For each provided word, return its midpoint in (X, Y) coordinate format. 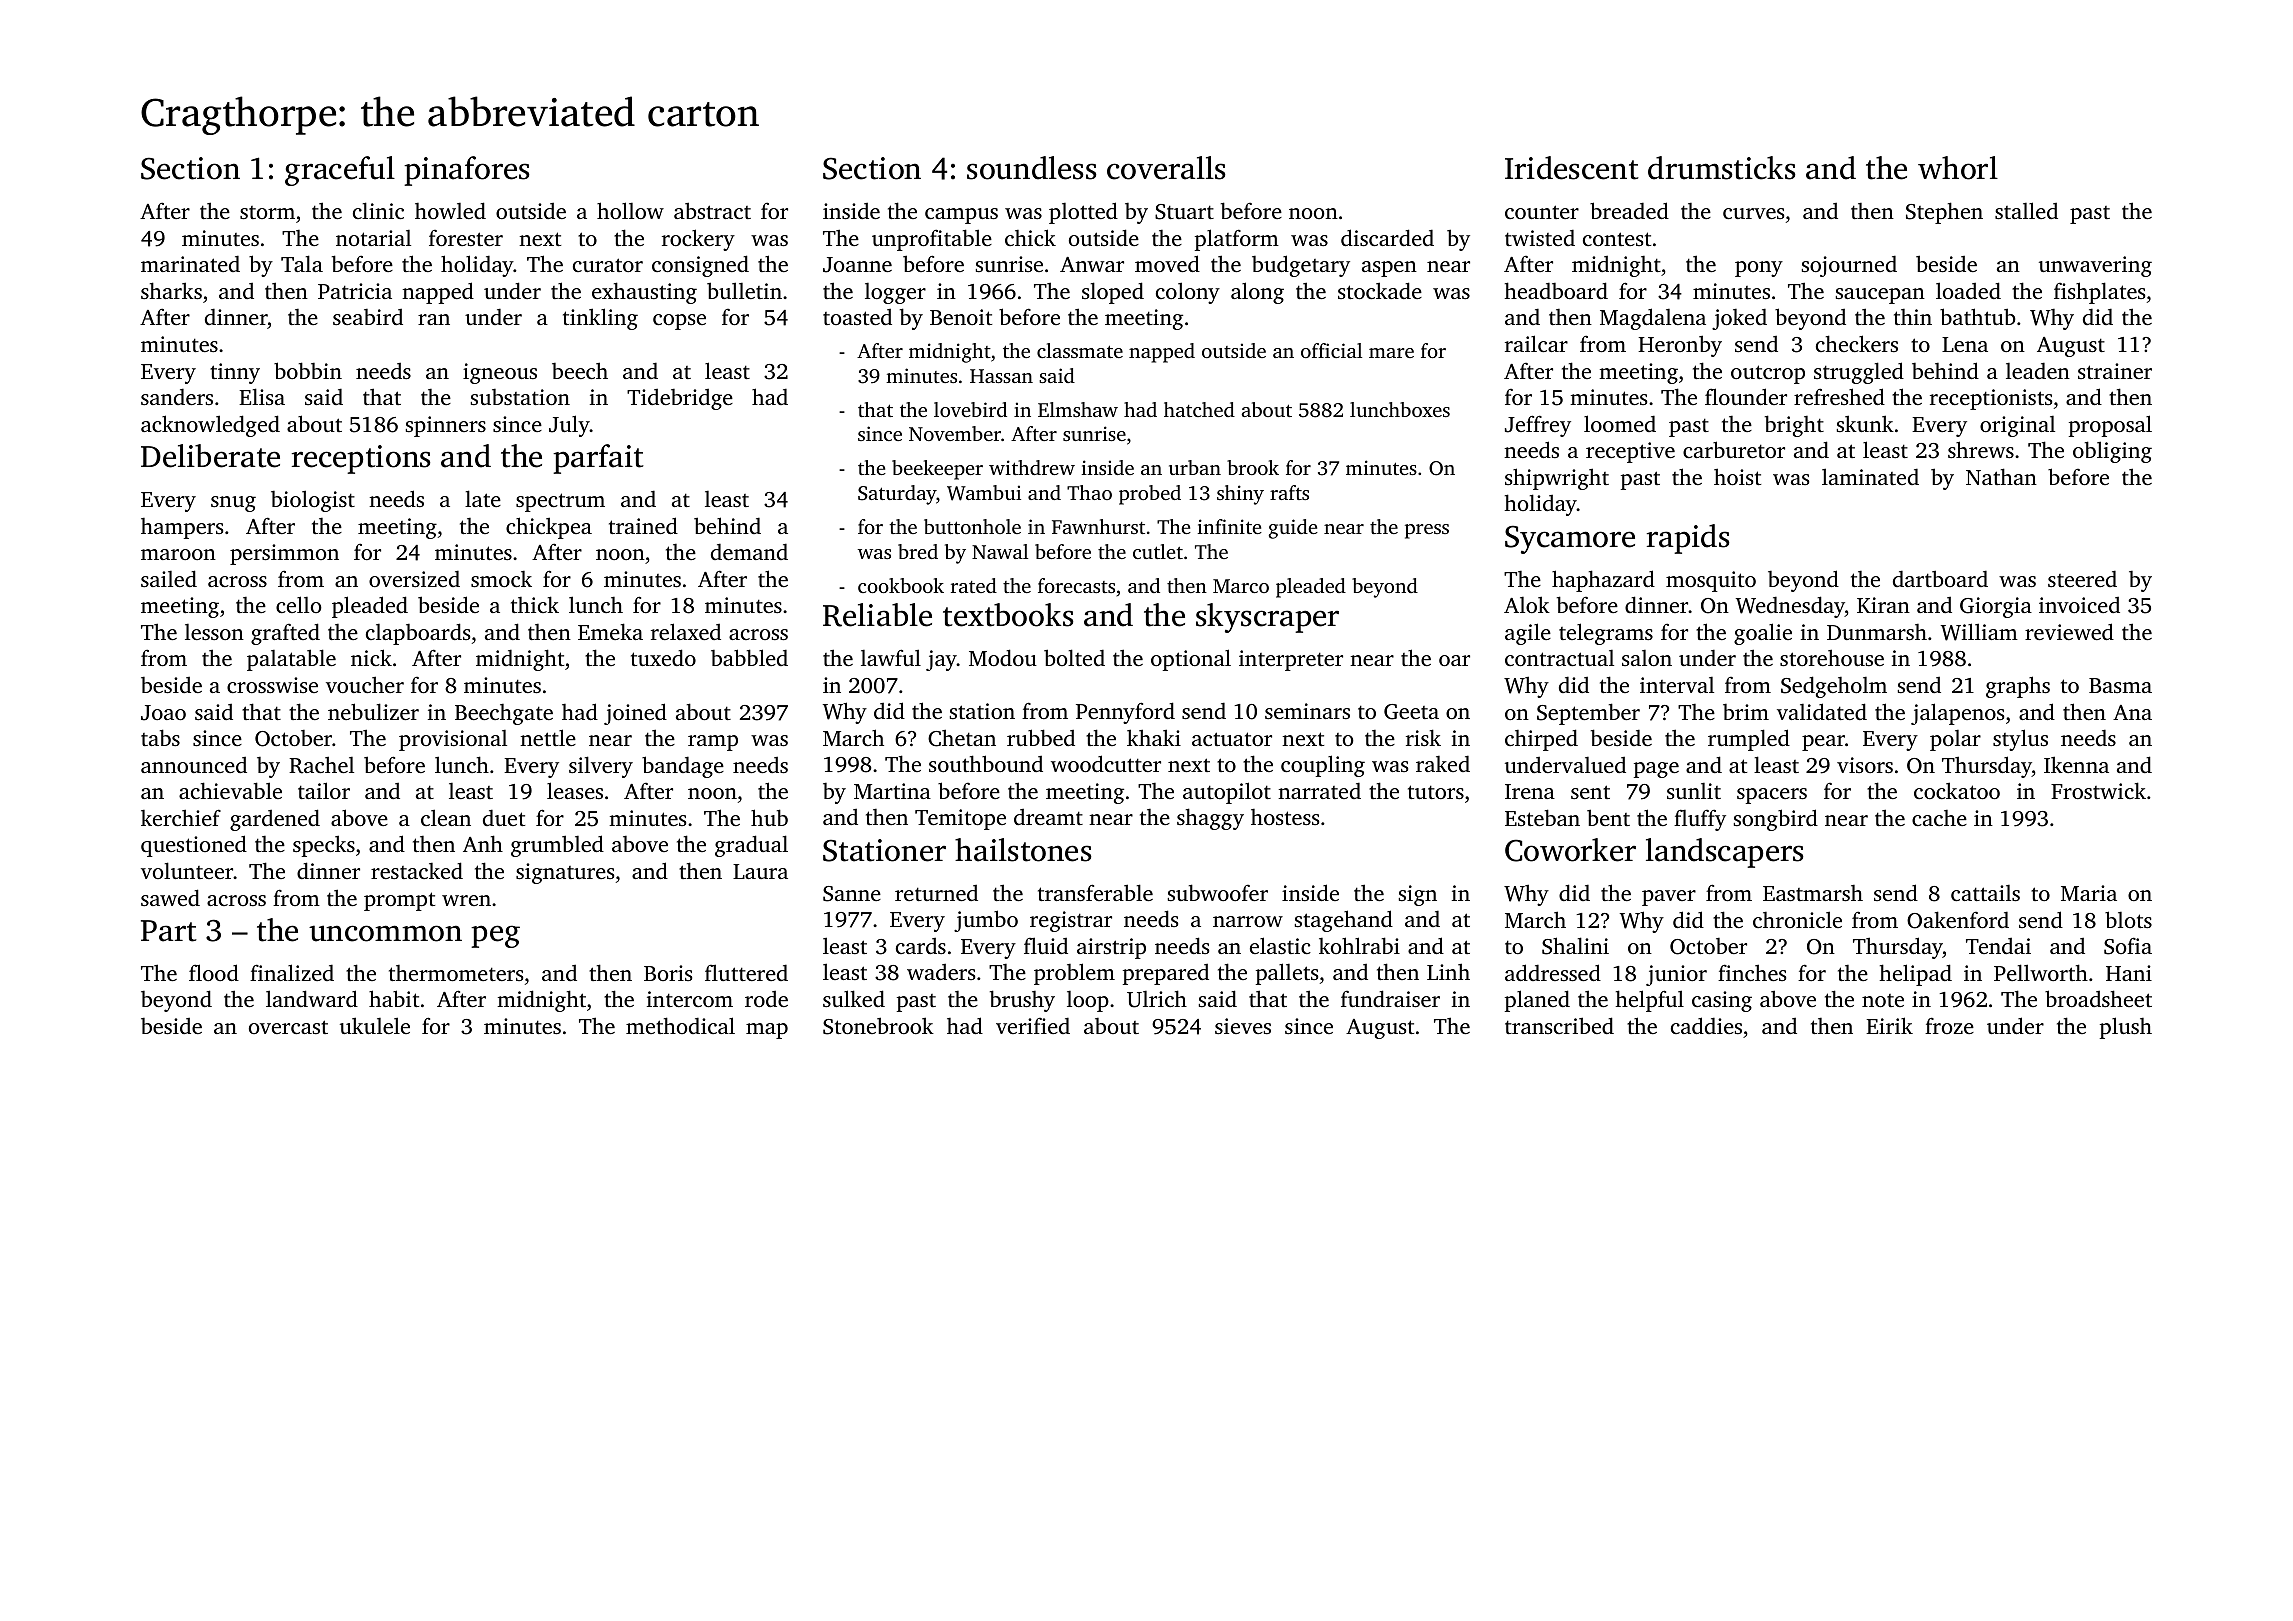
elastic (1280, 945)
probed (1150, 495)
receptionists (1991, 399)
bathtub (1978, 316)
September (1588, 714)
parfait (598, 459)
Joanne (857, 265)
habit (394, 998)
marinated (190, 263)
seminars (1307, 711)
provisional (453, 740)
